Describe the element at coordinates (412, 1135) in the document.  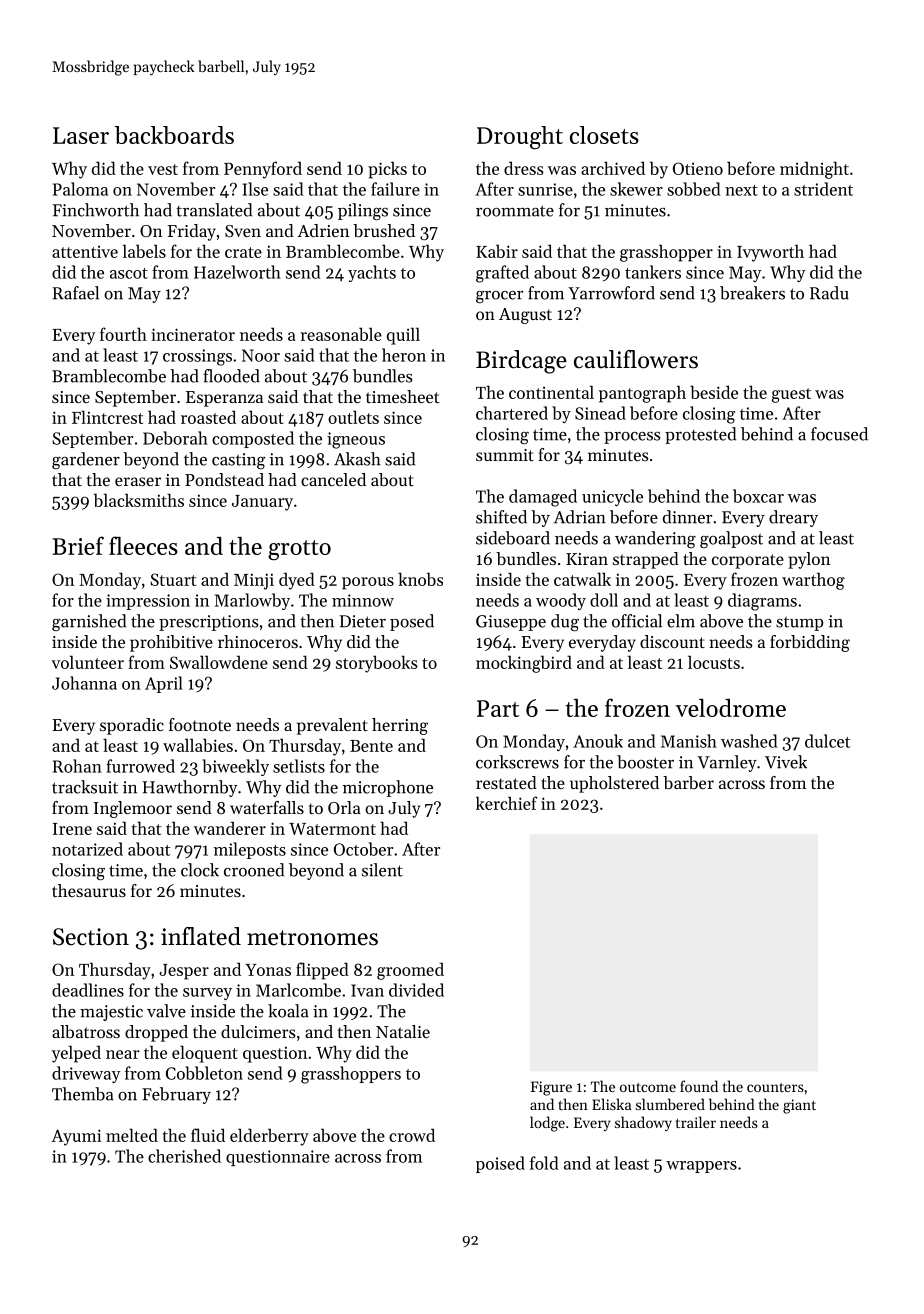
I see `crowd` at that location.
